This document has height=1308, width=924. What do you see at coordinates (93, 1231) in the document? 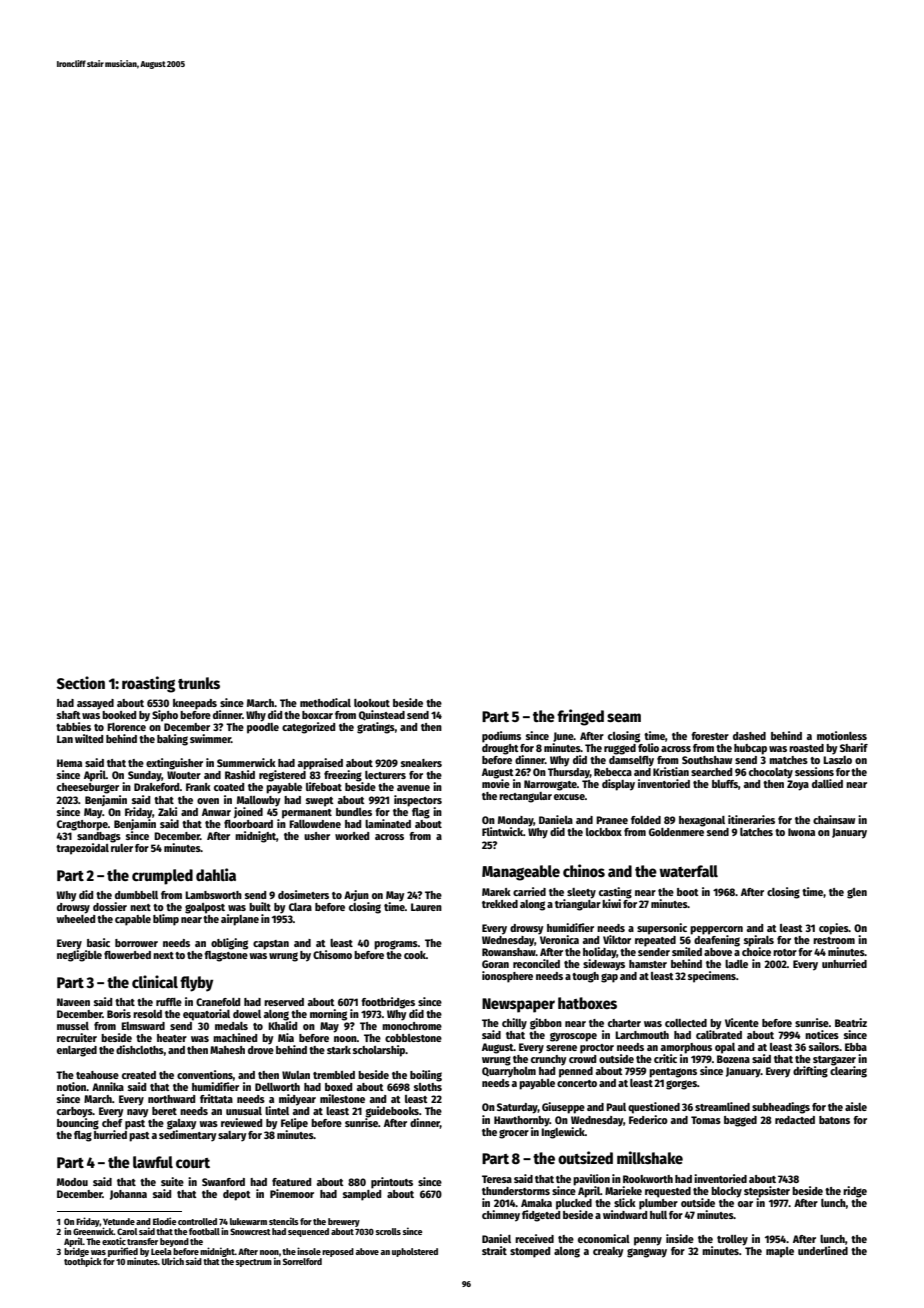
I see `Greenwick` at bounding box center [93, 1231].
